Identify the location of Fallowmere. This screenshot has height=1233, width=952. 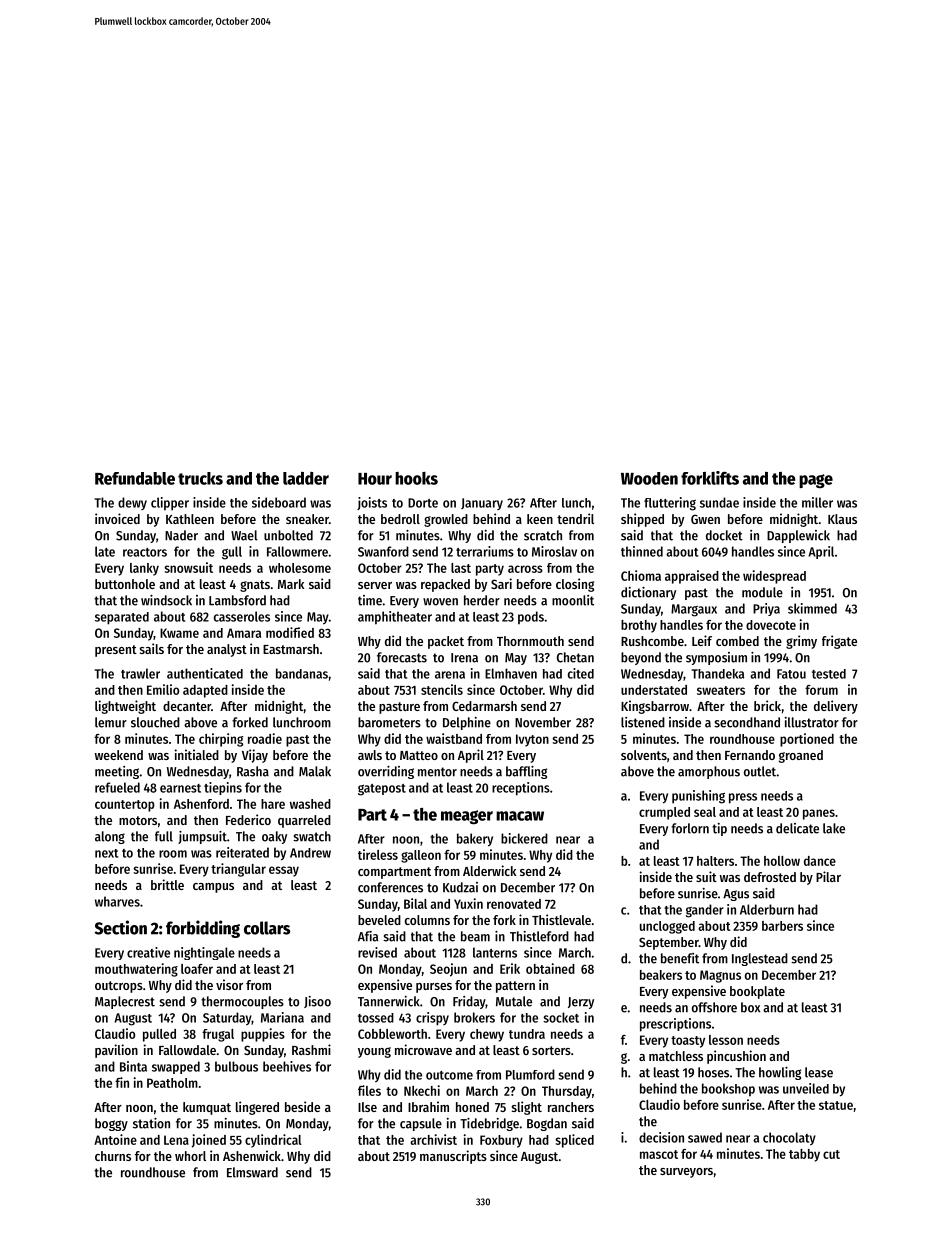
(297, 551).
